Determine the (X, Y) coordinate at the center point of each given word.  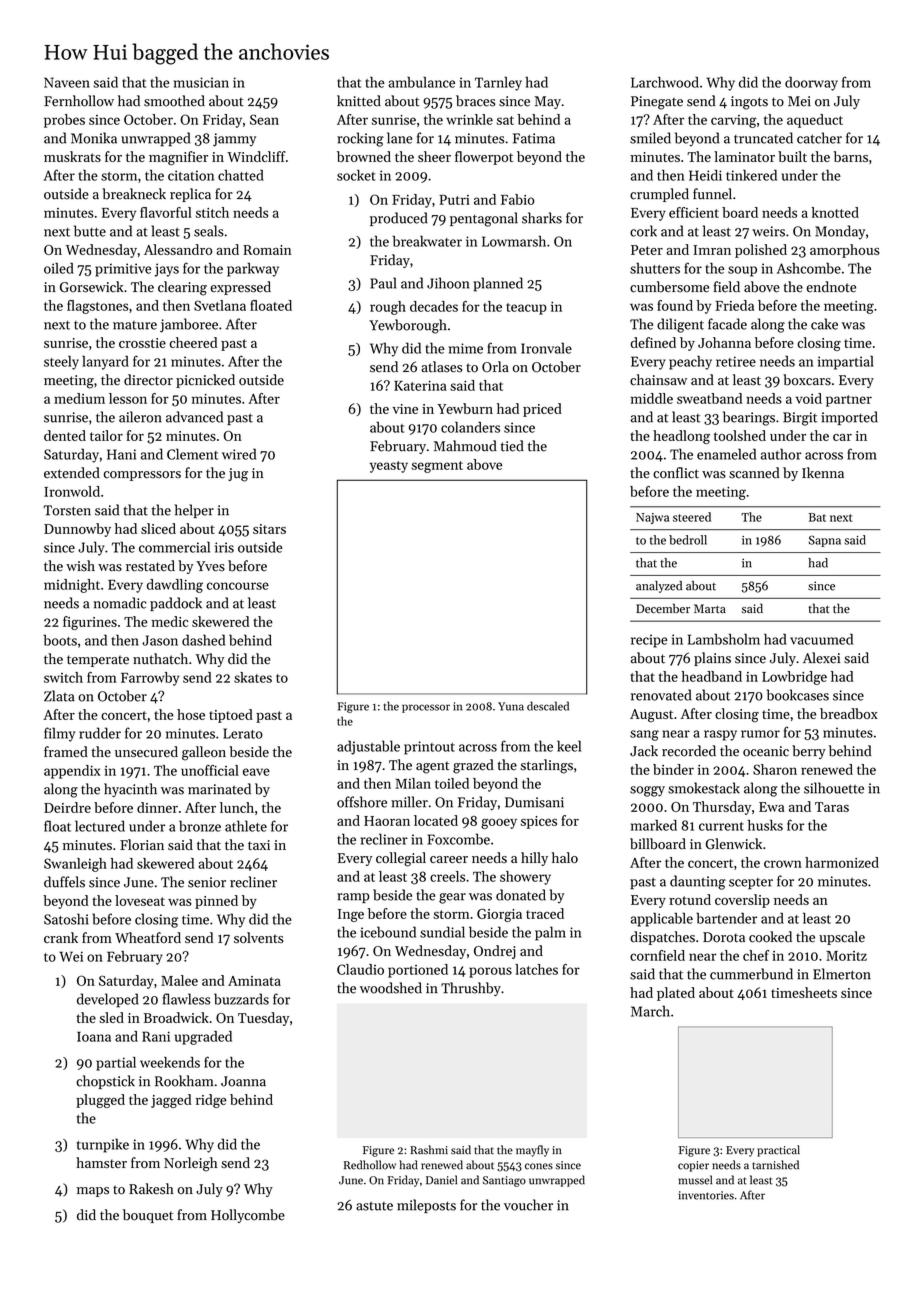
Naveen (67, 82)
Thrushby (471, 989)
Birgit (800, 419)
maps (93, 1192)
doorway (811, 84)
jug (238, 475)
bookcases (798, 695)
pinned (216, 902)
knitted (359, 101)
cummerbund (751, 974)
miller (409, 802)
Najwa (652, 518)
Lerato (243, 733)
